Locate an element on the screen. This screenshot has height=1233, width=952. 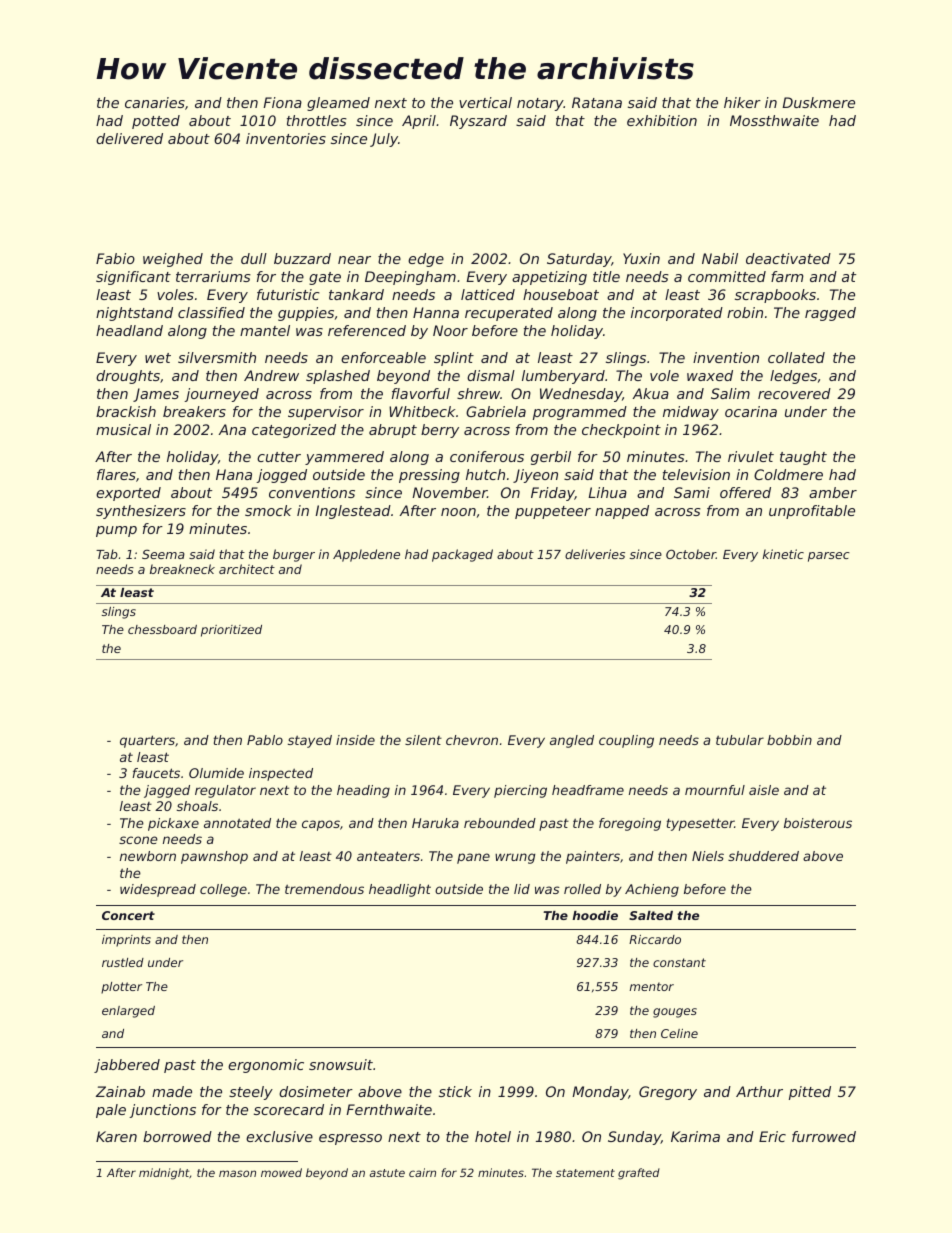
enforceable is located at coordinates (383, 357).
